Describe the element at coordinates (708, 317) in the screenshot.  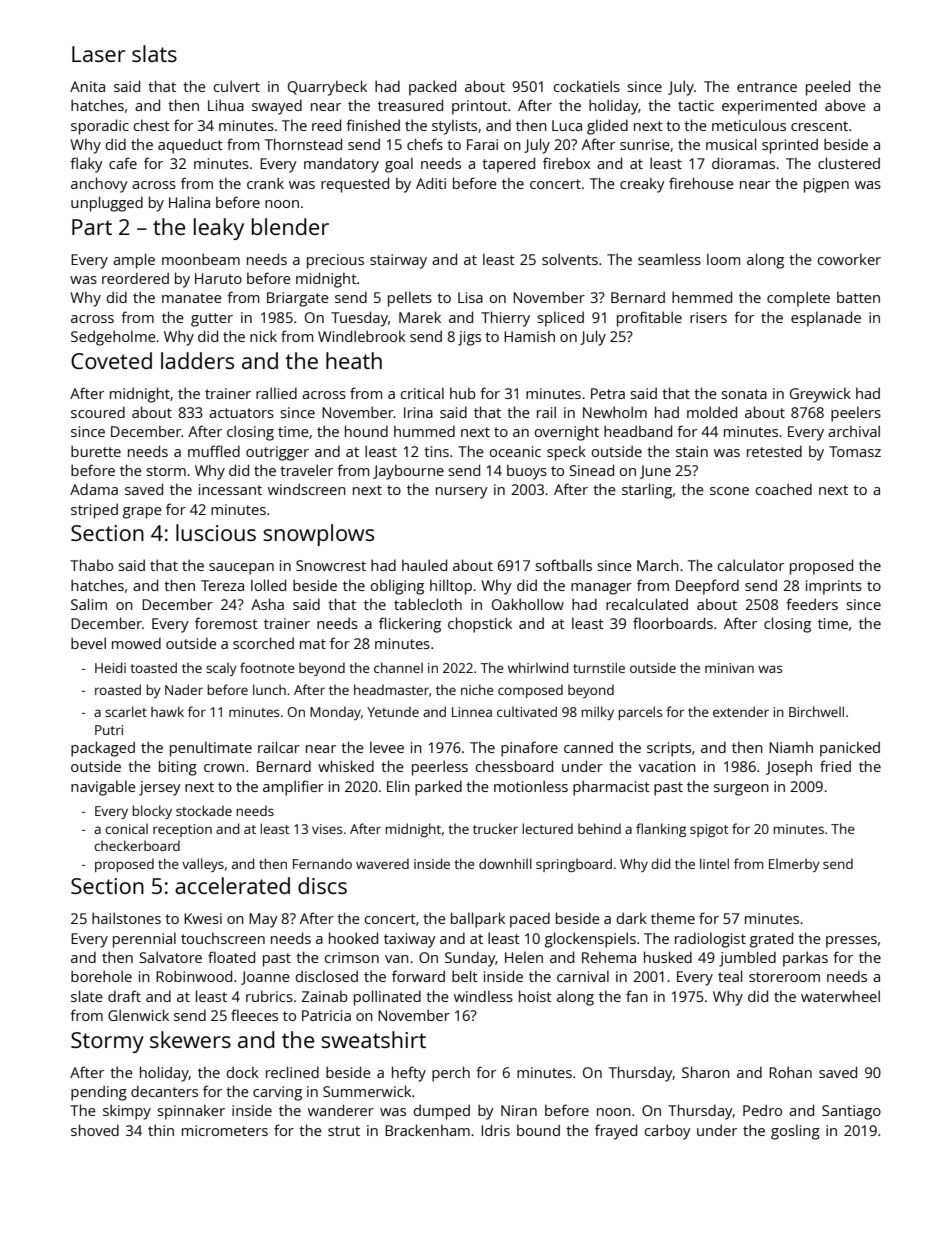
I see `risers` at that location.
